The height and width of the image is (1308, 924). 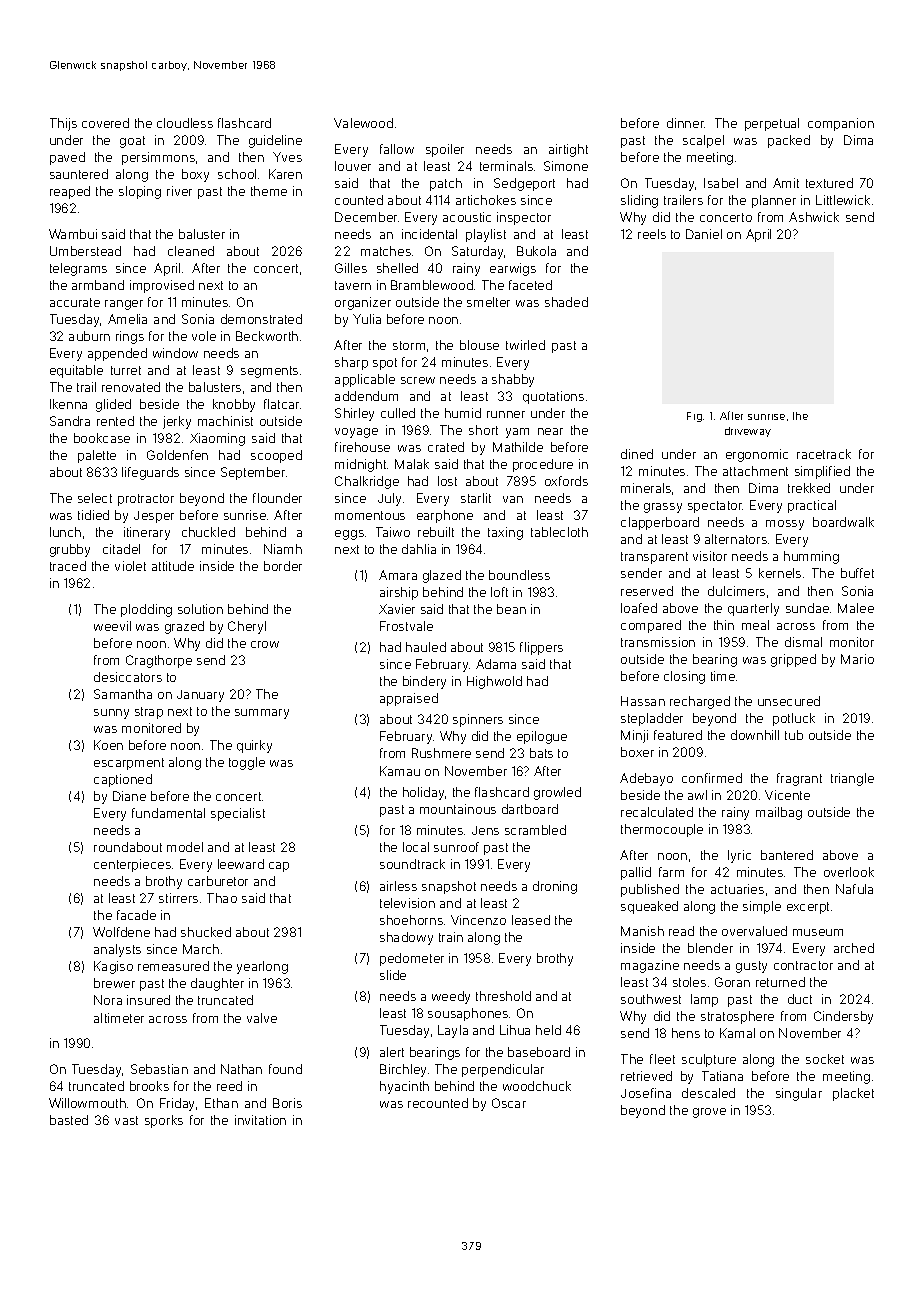 What do you see at coordinates (686, 123) in the image?
I see `dinner` at bounding box center [686, 123].
